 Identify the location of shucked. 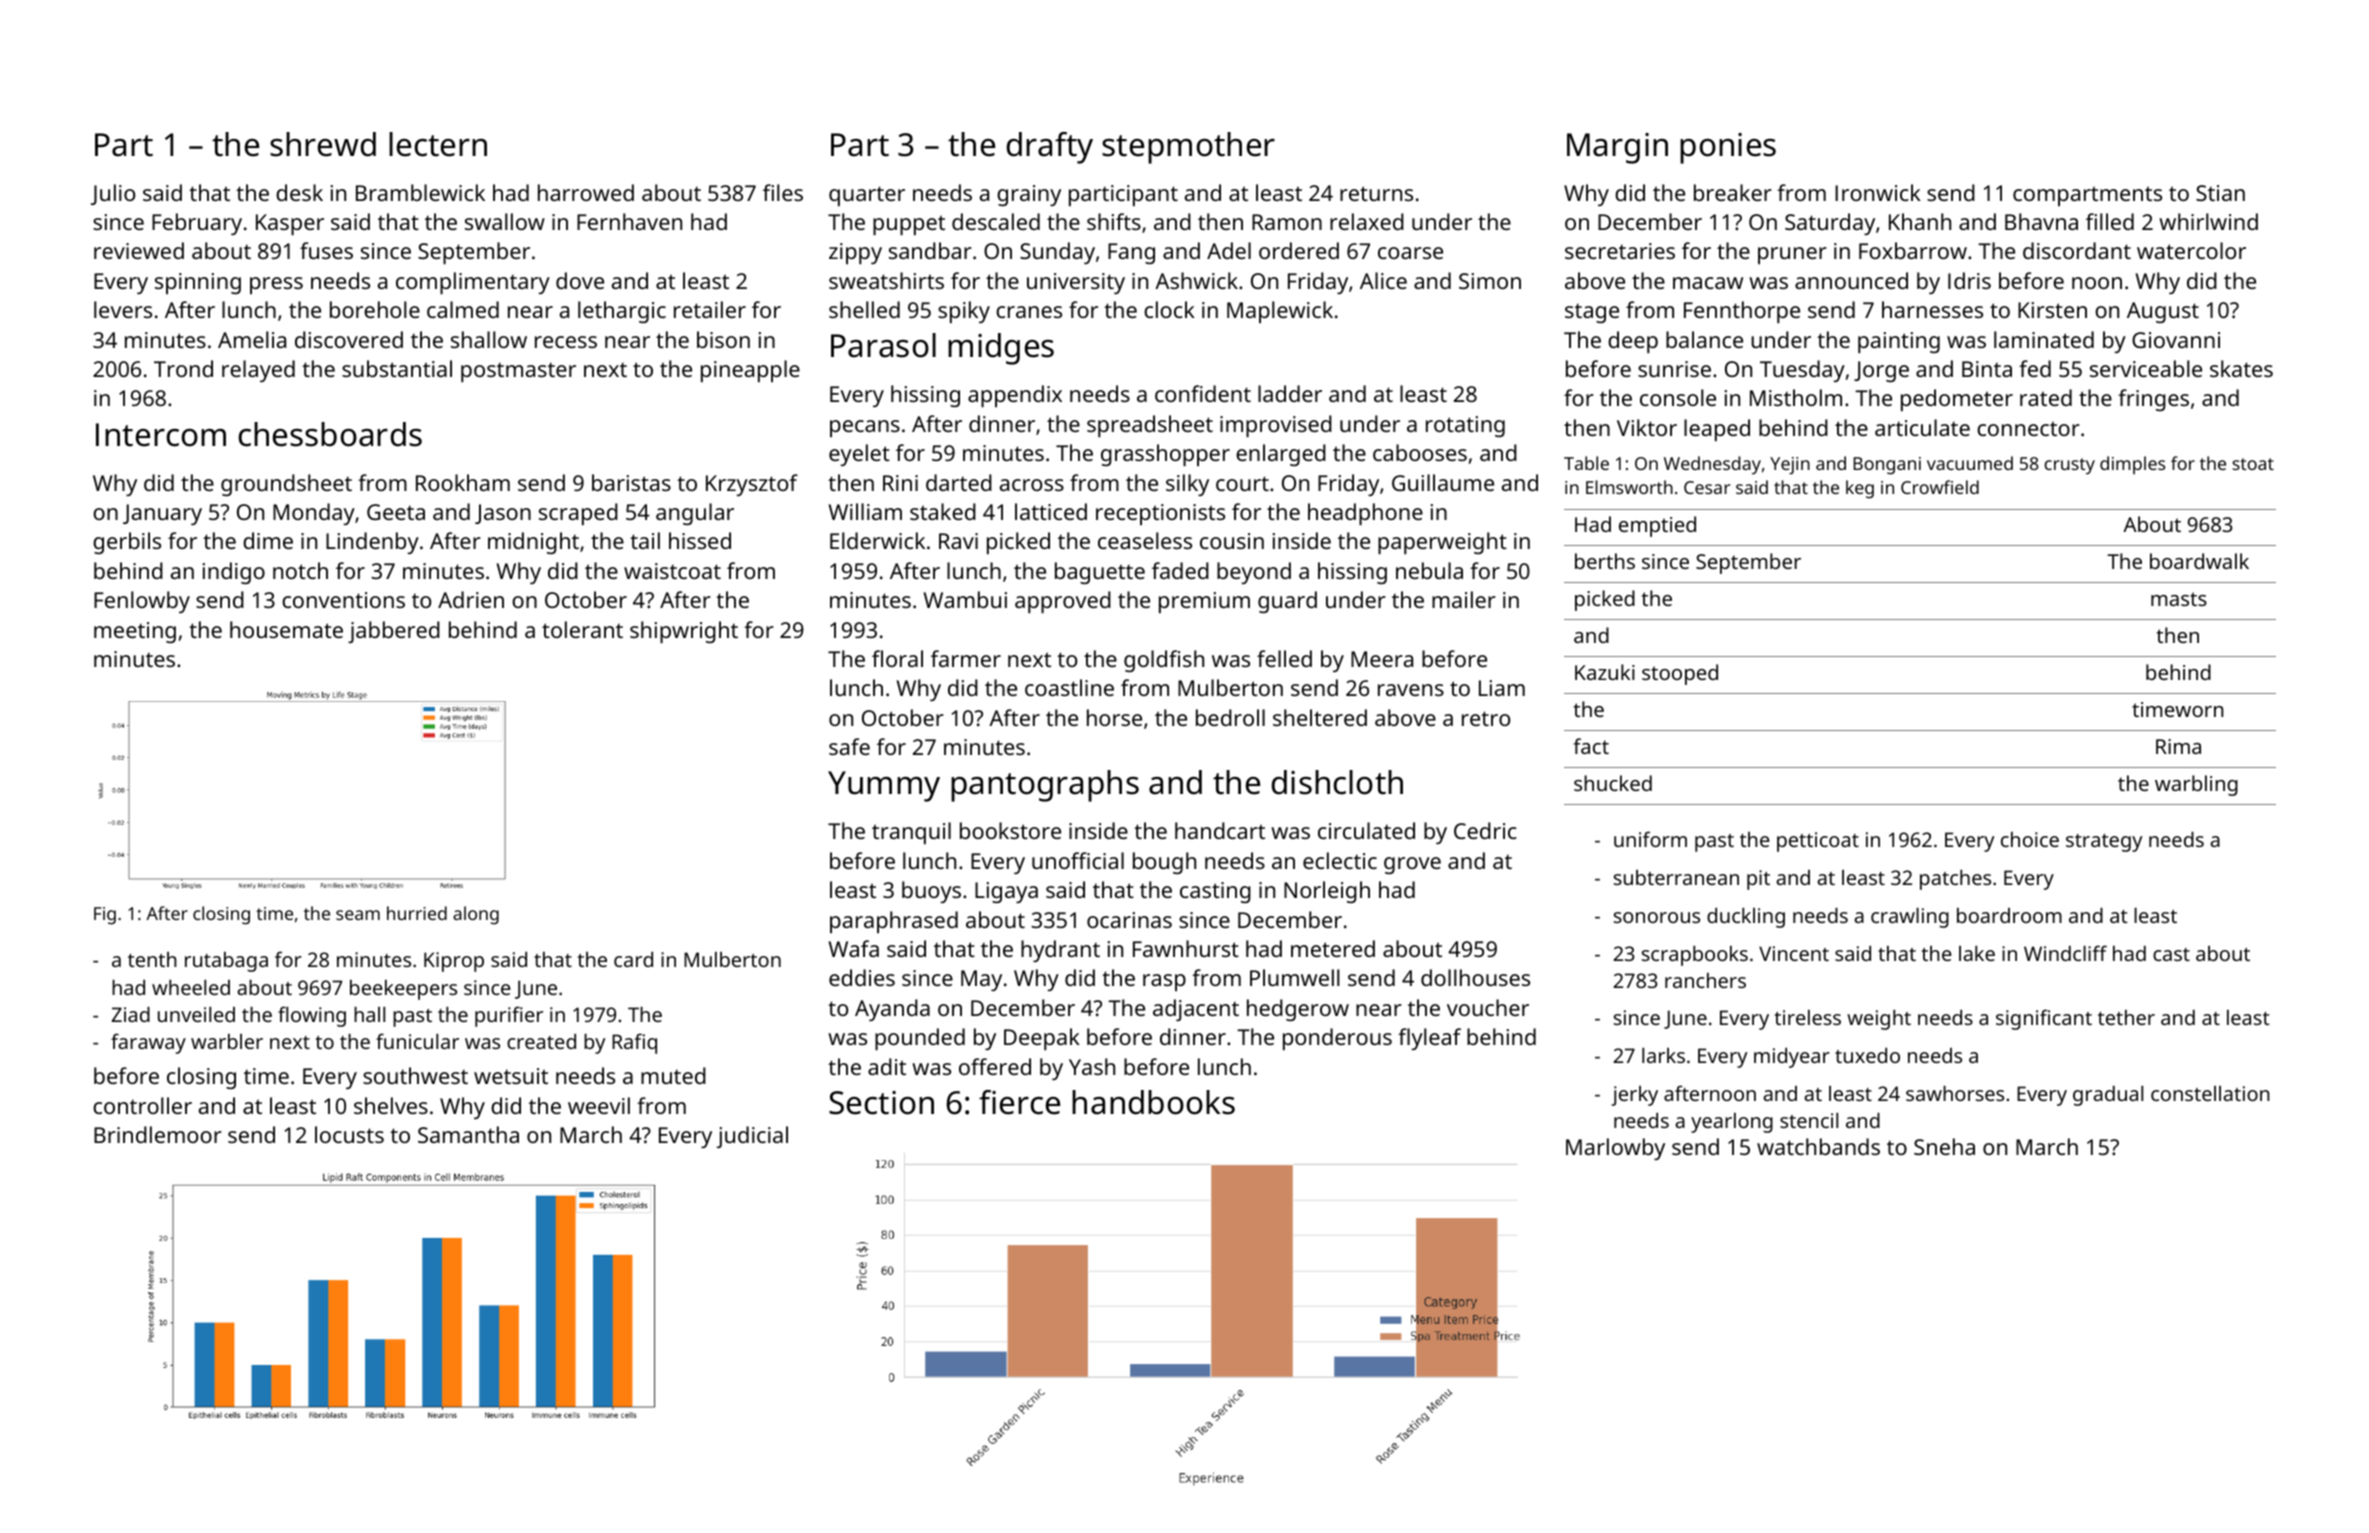
(1613, 783).
